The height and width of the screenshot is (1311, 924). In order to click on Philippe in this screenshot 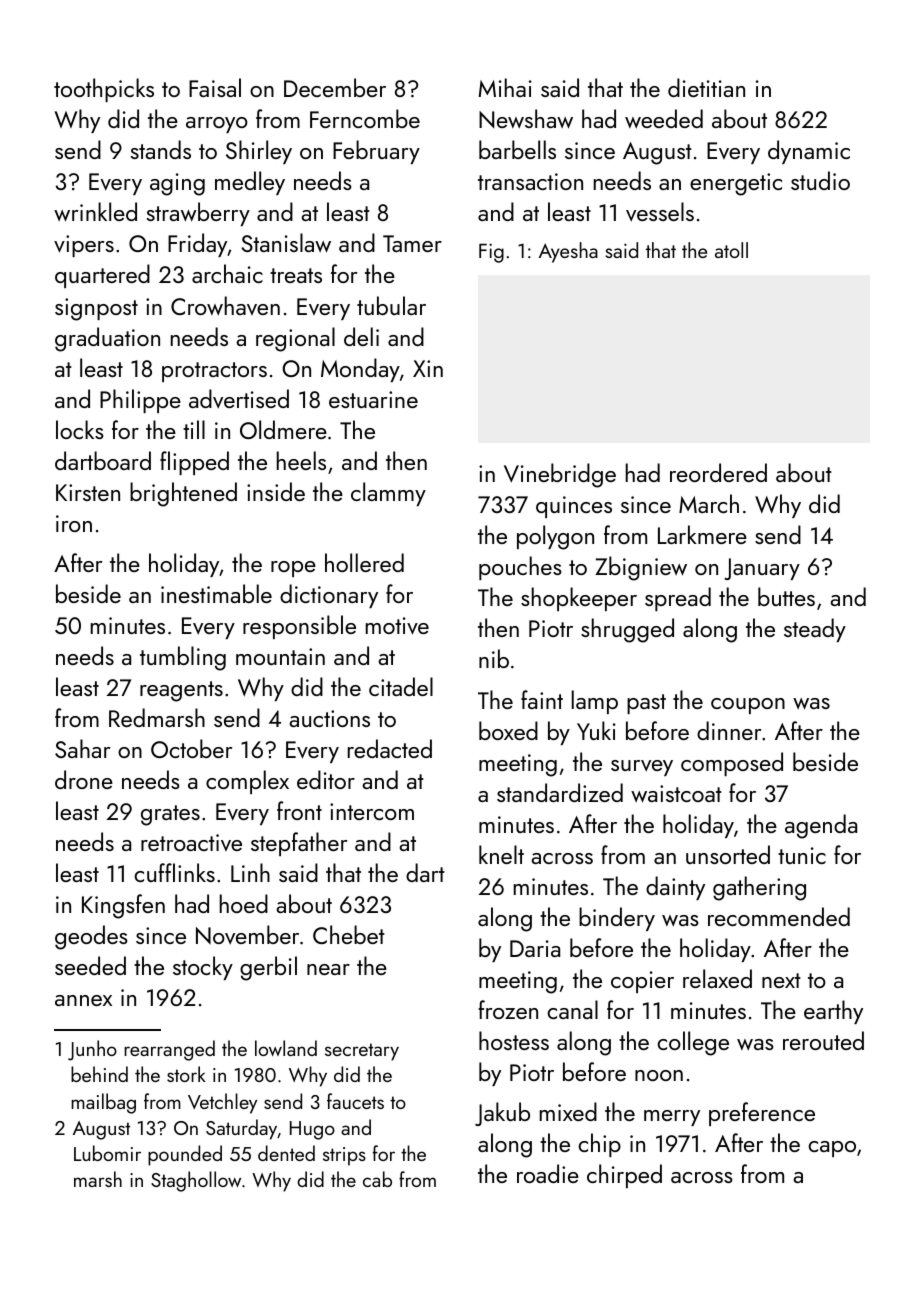, I will do `click(140, 401)`.
